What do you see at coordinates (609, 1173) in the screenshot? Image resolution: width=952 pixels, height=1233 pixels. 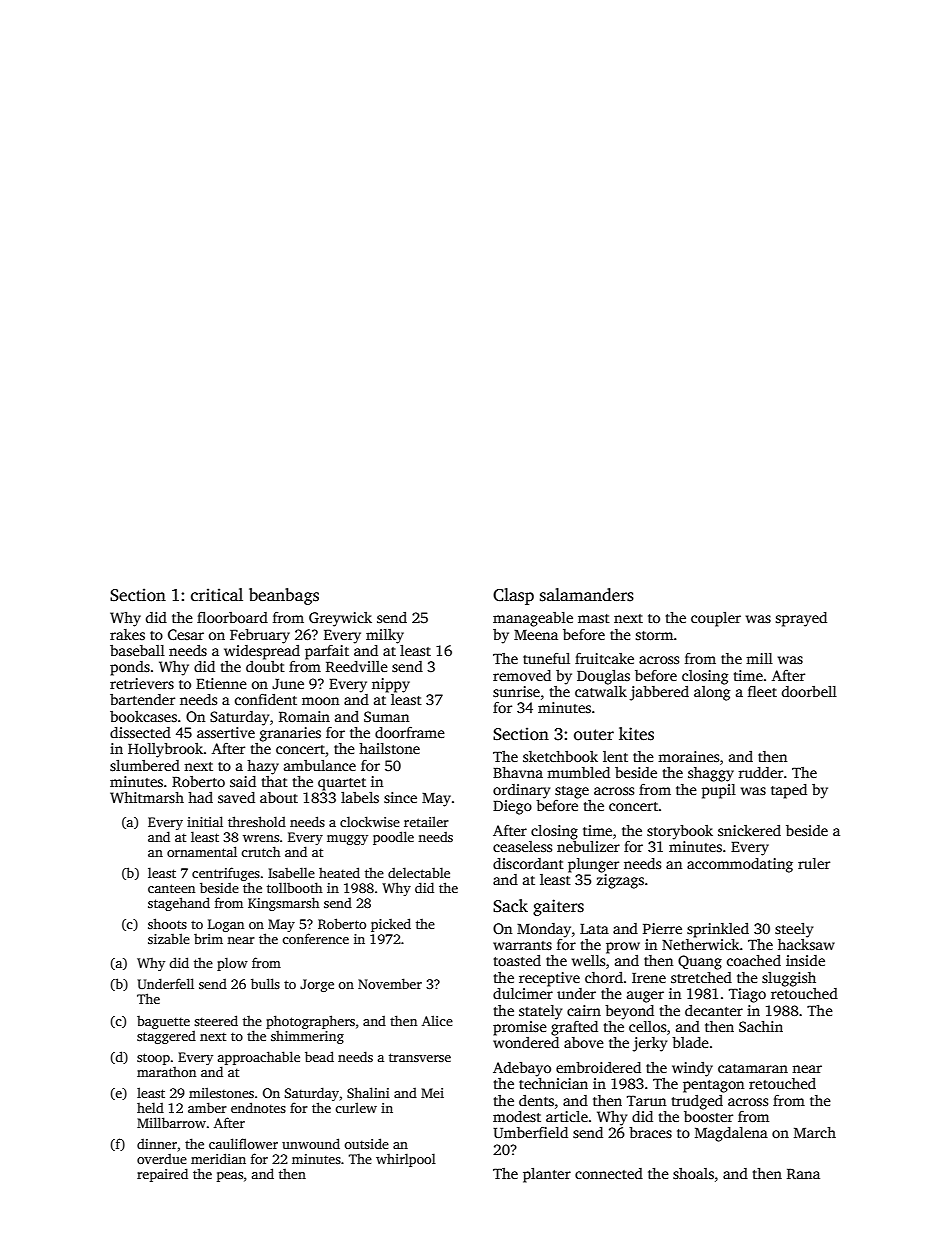 I see `connected` at bounding box center [609, 1173].
